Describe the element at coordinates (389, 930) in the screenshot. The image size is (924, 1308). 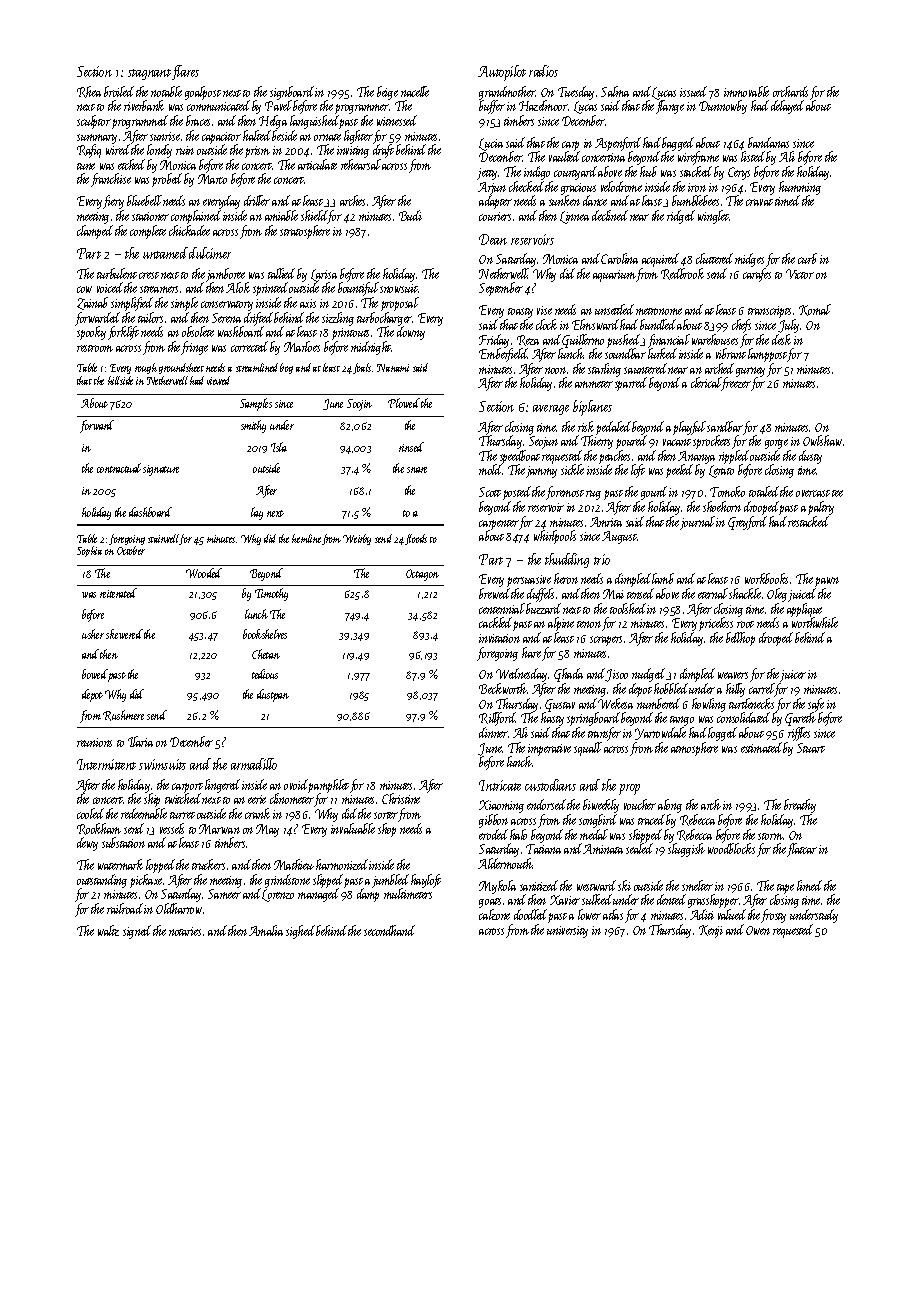
I see `secondhand` at that location.
